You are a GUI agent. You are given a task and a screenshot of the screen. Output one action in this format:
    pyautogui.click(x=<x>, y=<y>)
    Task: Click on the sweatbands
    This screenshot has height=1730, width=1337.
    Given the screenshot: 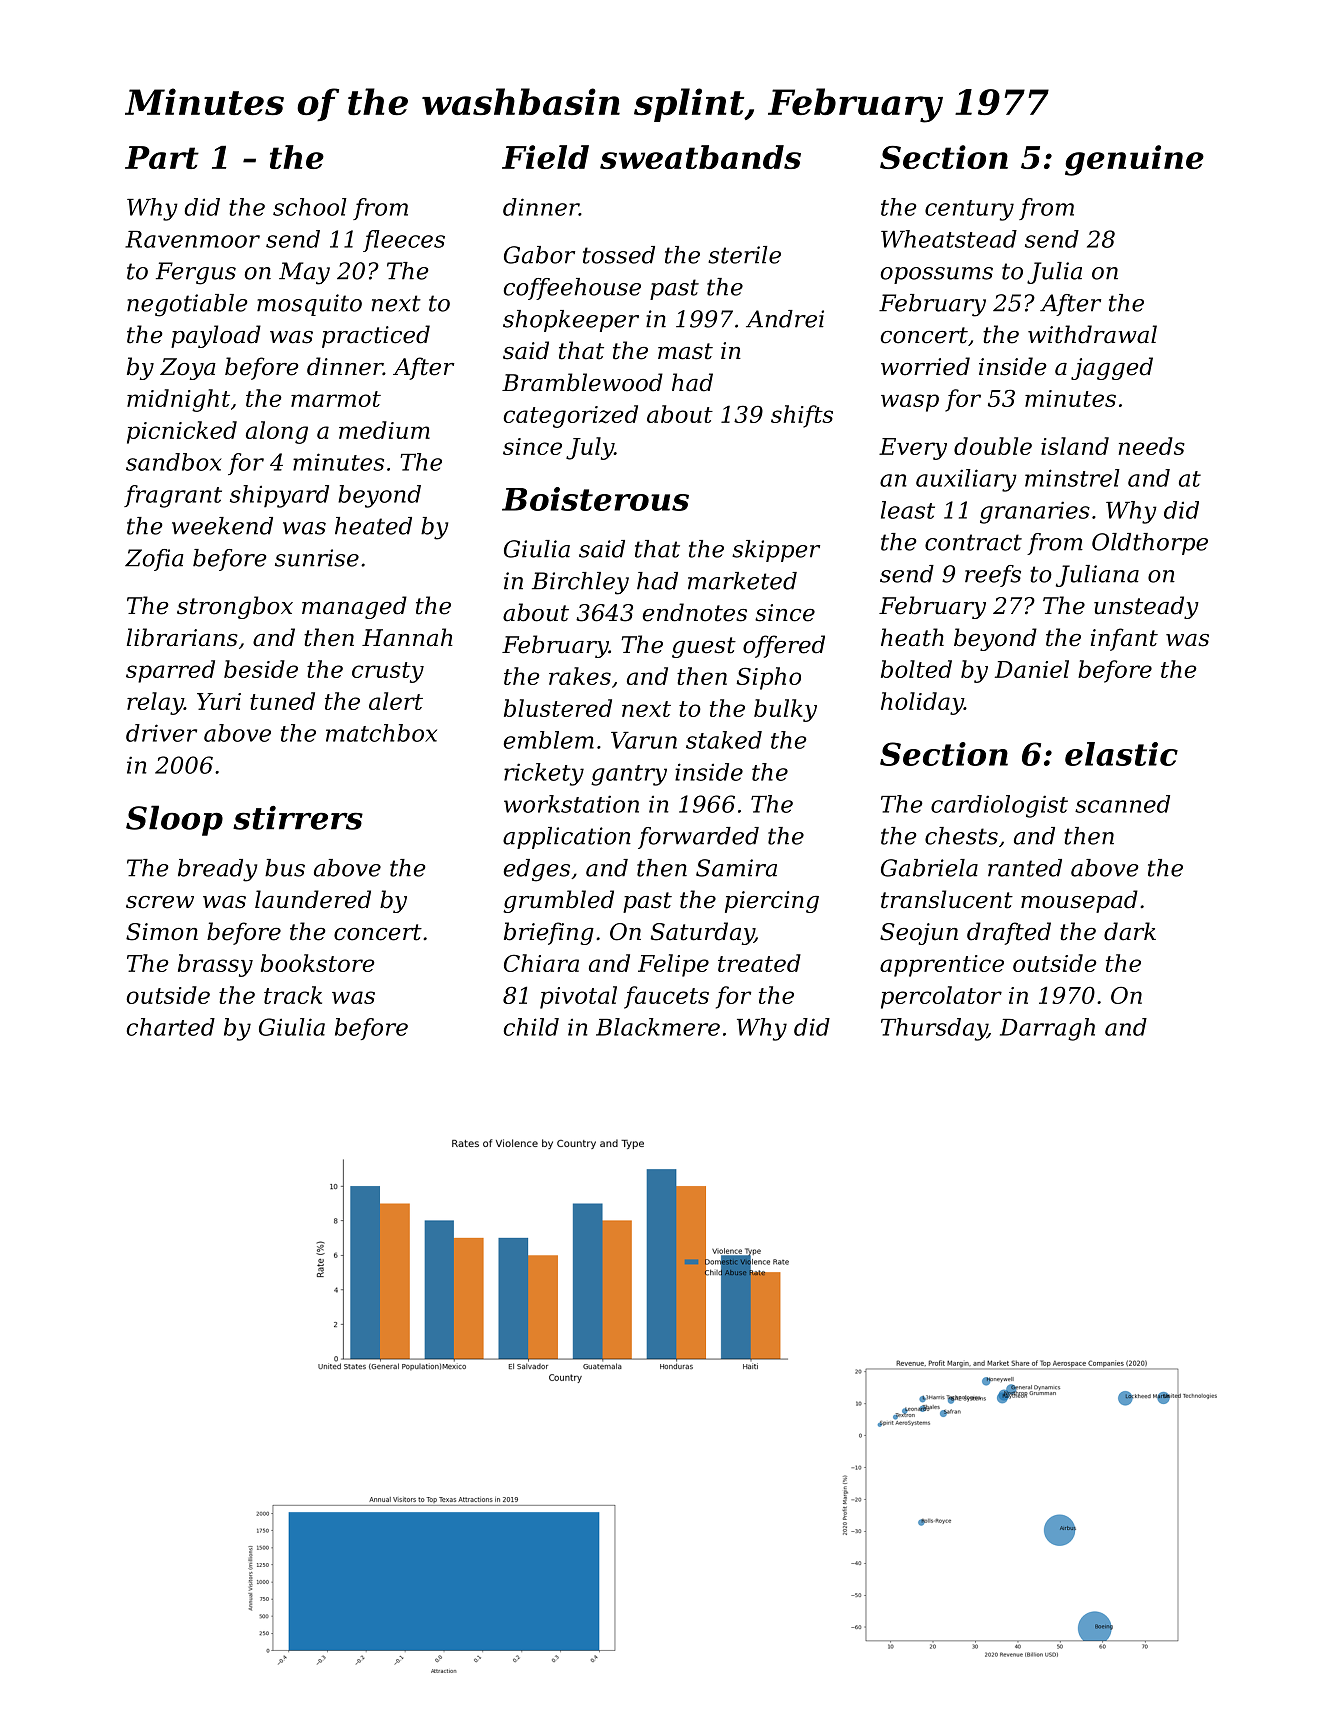 What is the action you would take?
    pyautogui.click(x=700, y=157)
